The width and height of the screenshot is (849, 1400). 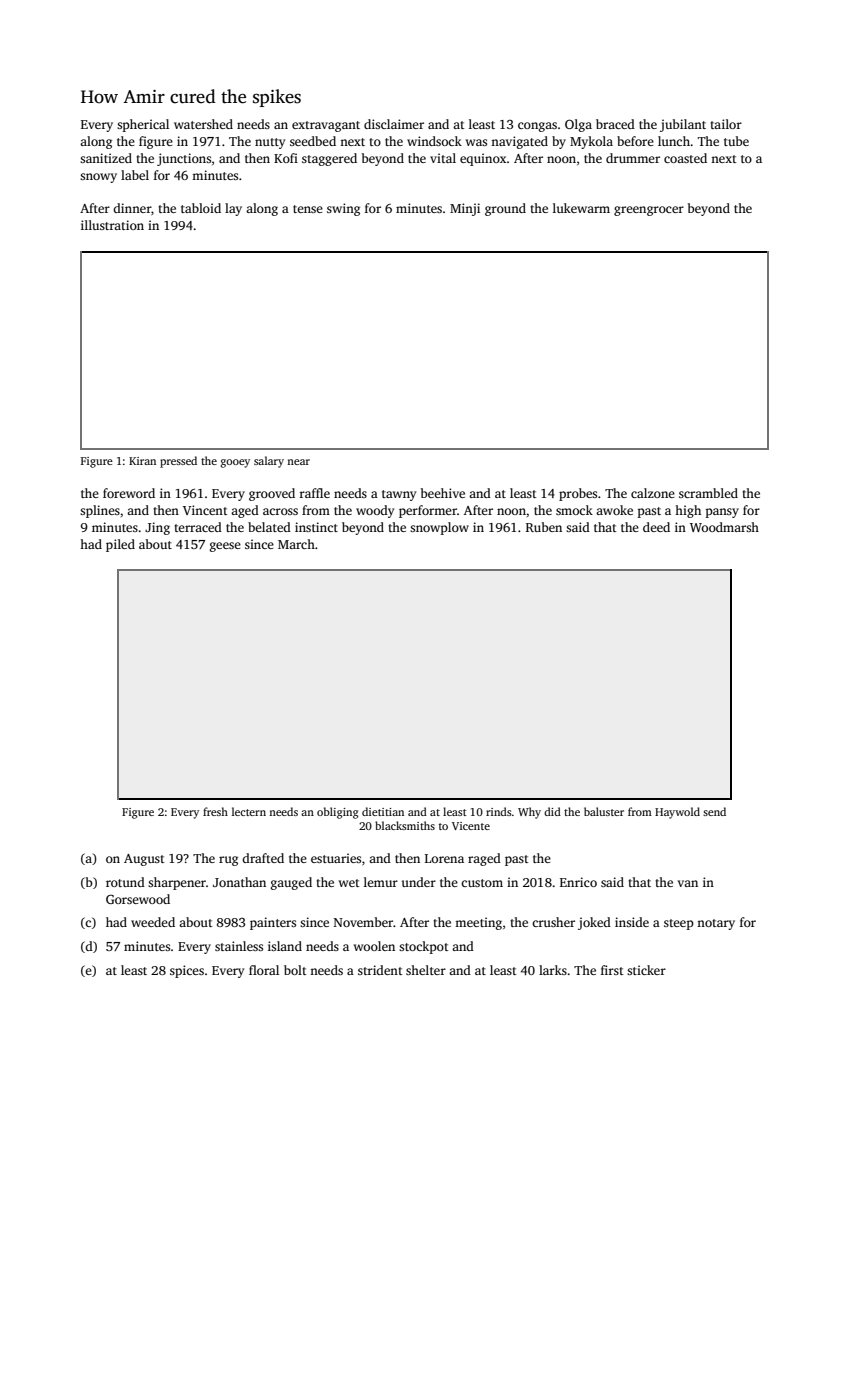 I want to click on notary, so click(x=716, y=924).
